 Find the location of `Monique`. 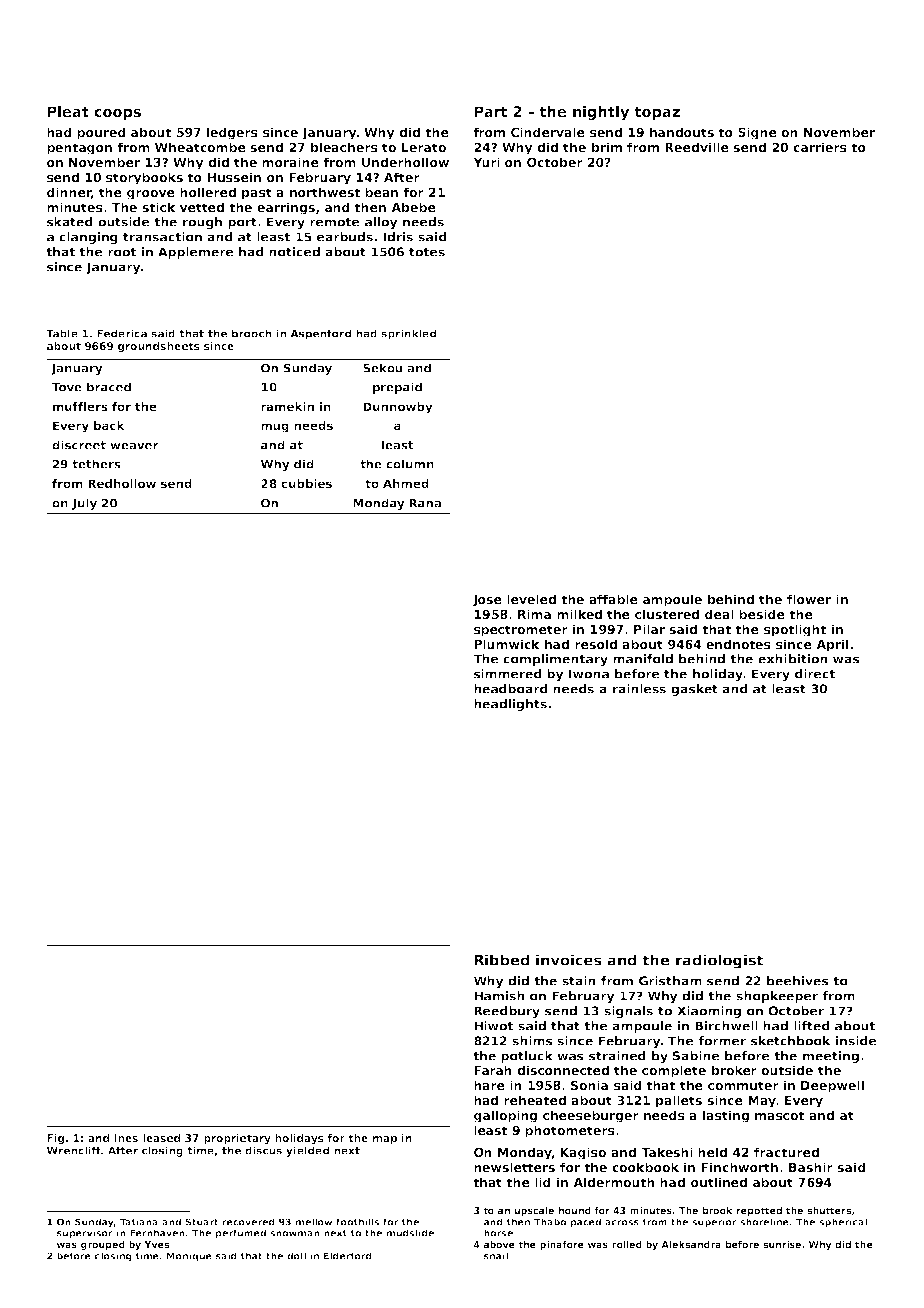

Monique is located at coordinates (189, 1257).
